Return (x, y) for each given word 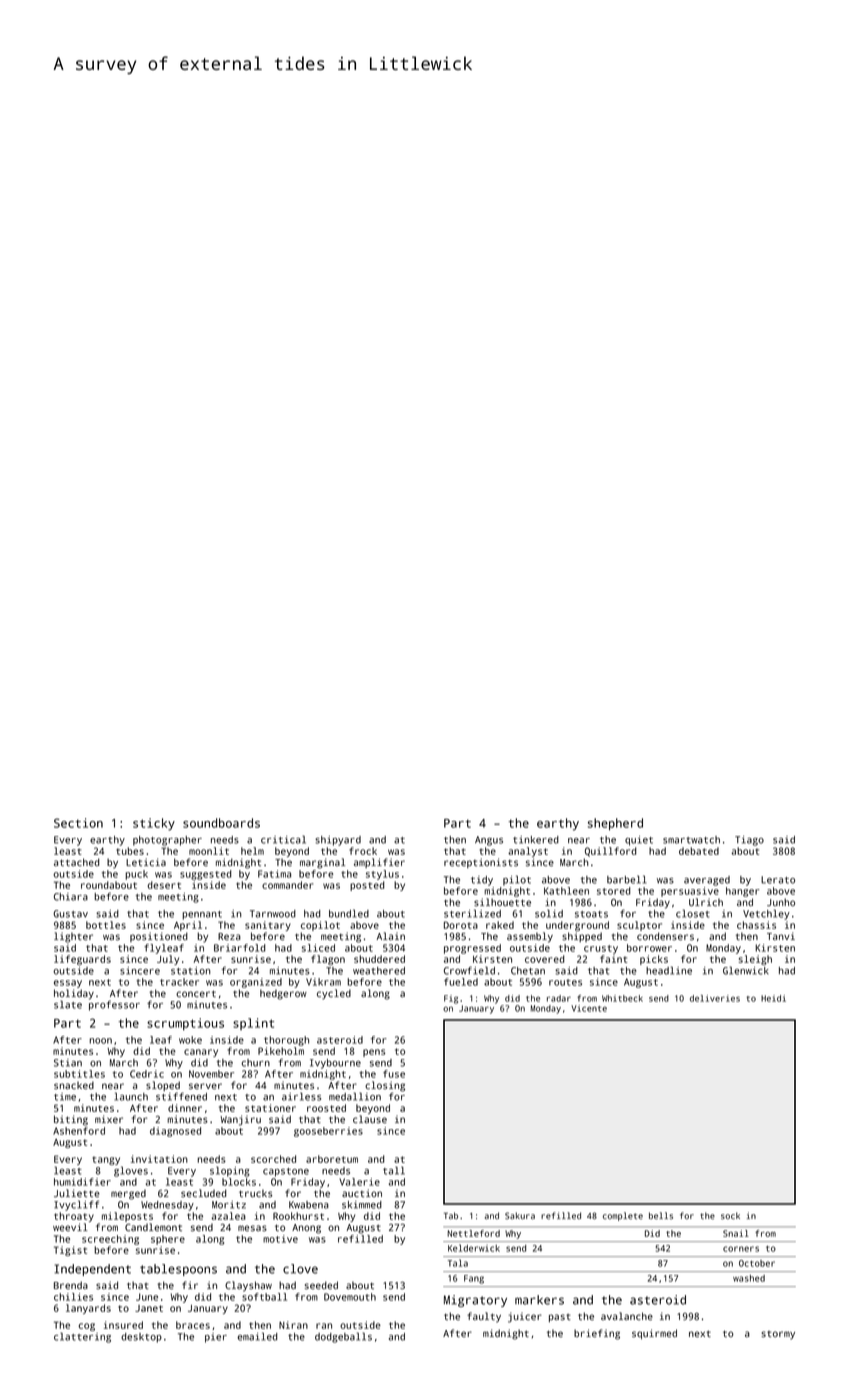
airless (301, 1096)
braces (193, 1325)
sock (730, 1216)
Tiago (749, 841)
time (65, 1097)
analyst (528, 852)
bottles (106, 925)
